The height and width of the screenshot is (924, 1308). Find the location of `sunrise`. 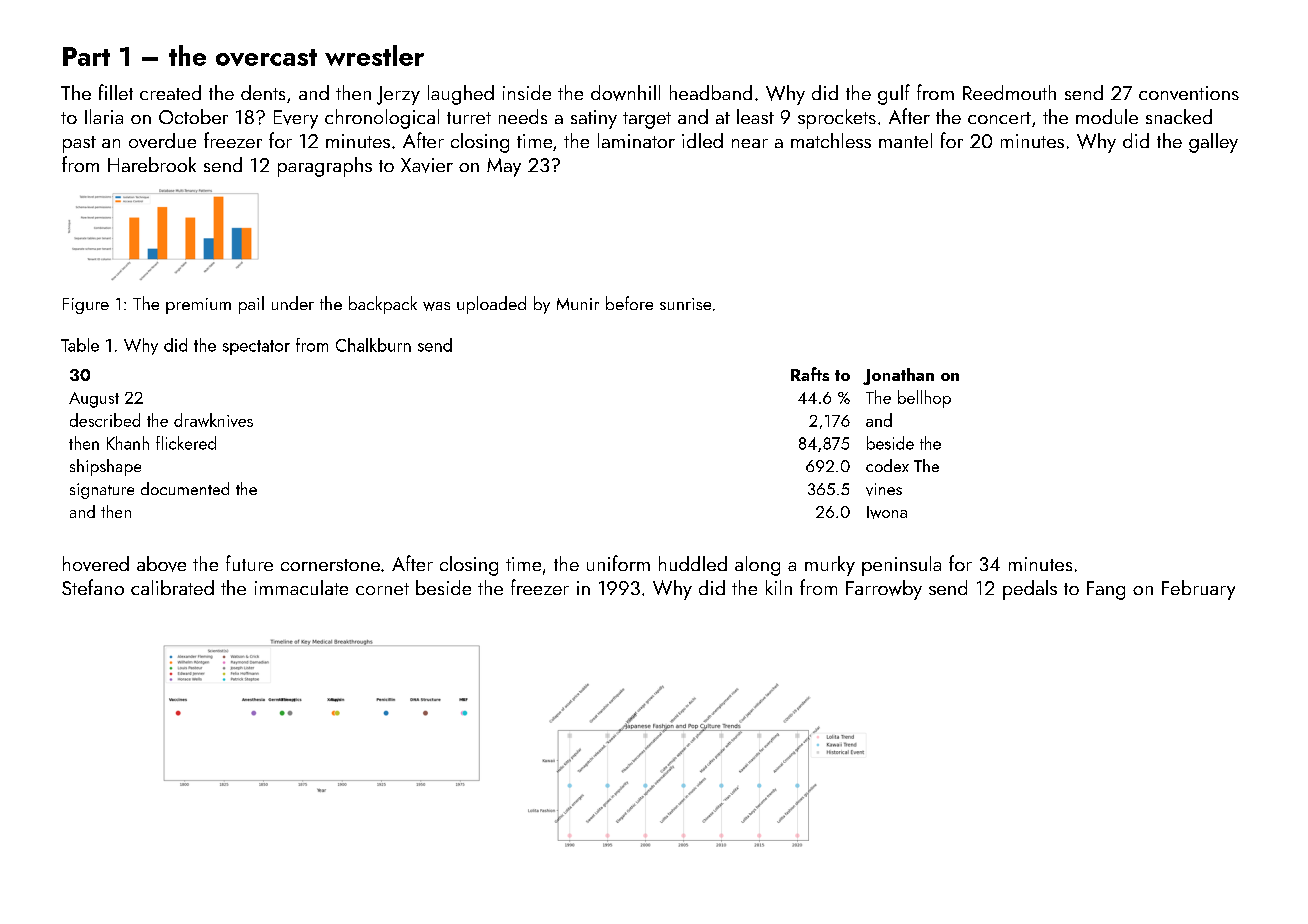

sunrise is located at coordinates (685, 304).
